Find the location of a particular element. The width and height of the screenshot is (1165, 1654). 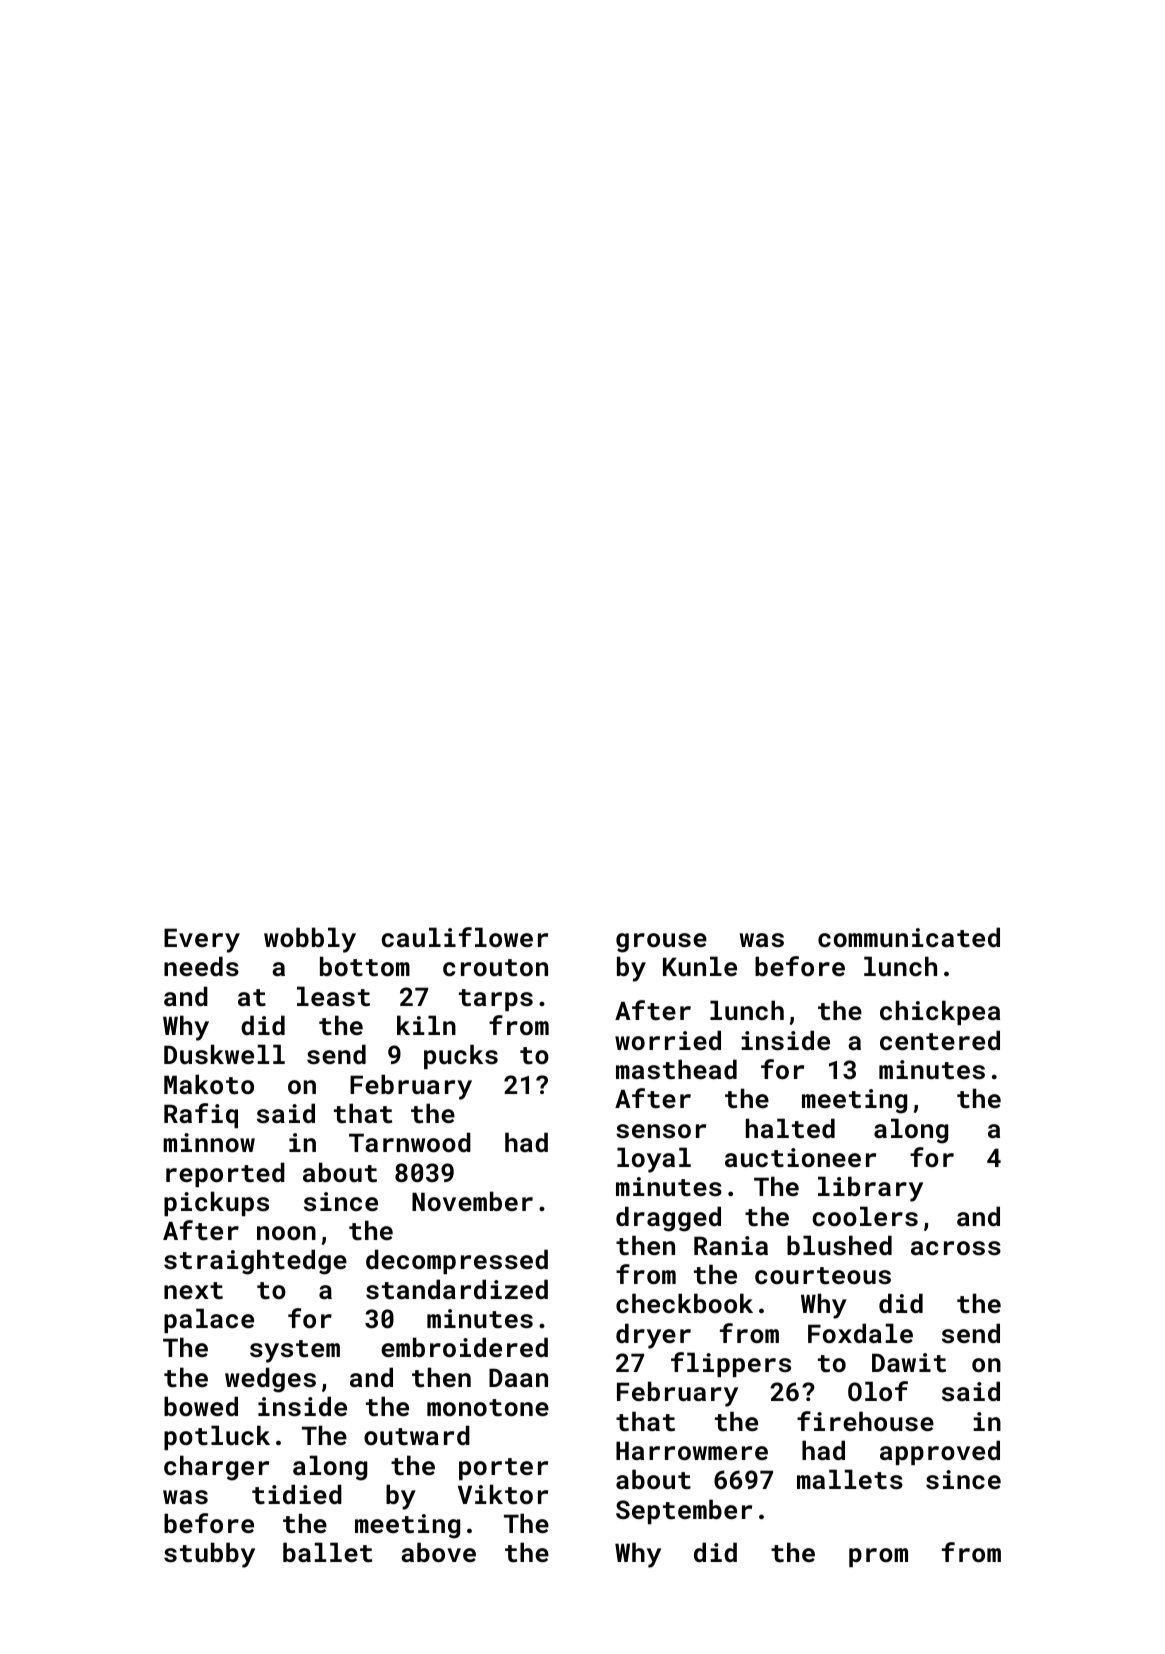

Rafiq is located at coordinates (201, 1115).
